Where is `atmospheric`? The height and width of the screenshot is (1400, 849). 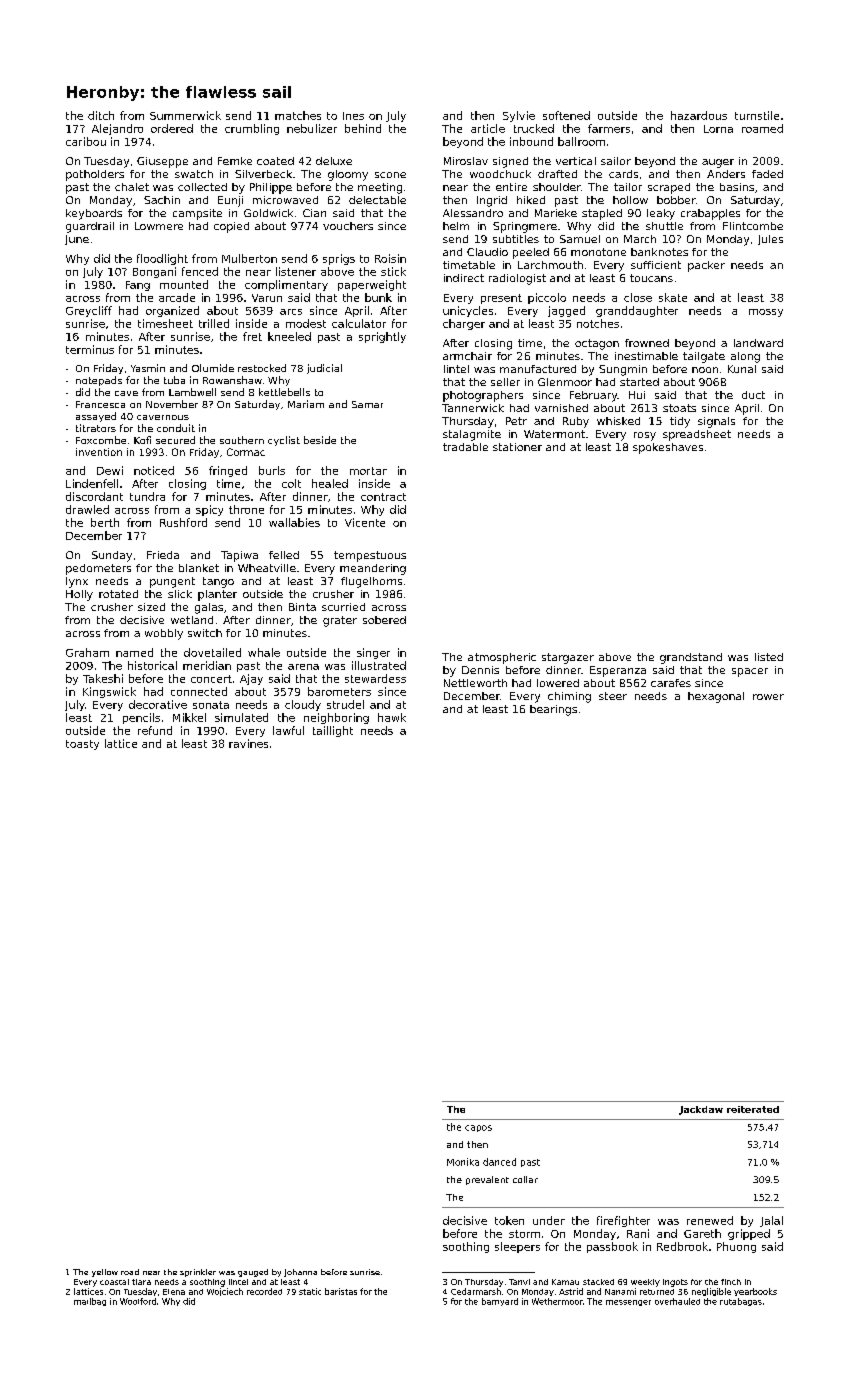
atmospheric is located at coordinates (502, 658).
